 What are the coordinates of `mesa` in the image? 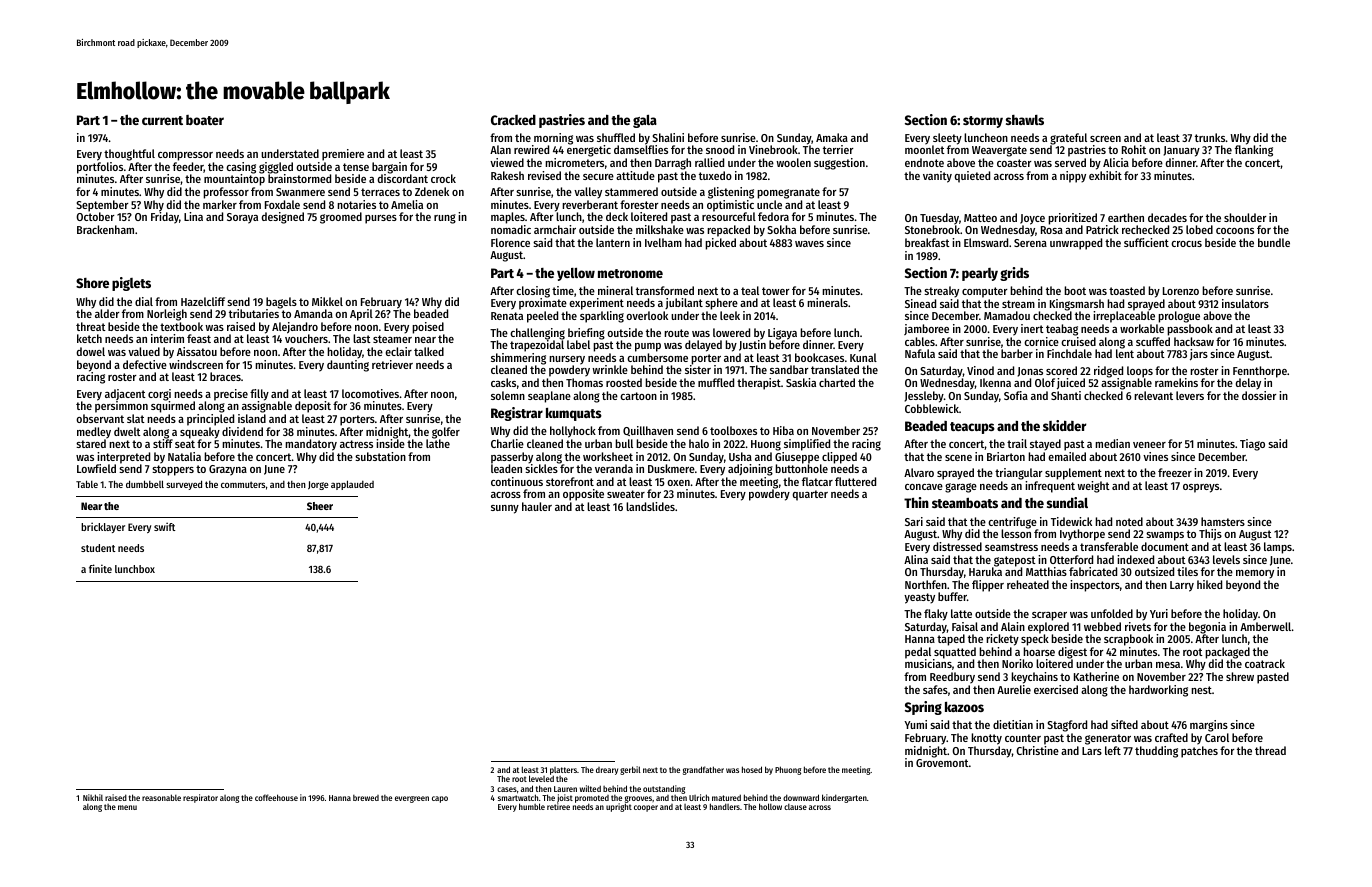 It's located at (1168, 665).
